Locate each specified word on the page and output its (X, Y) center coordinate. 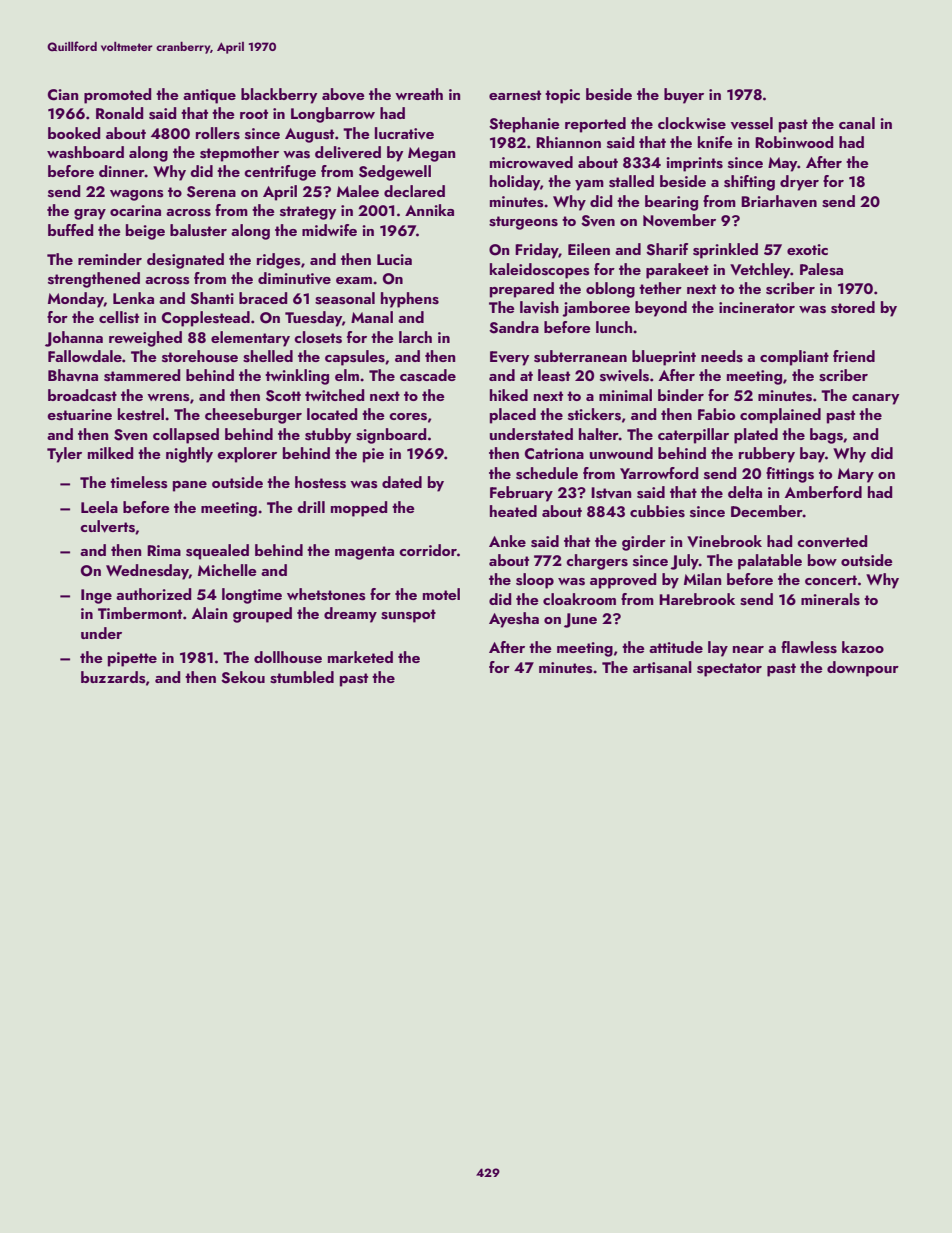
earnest (515, 95)
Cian (63, 95)
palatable (770, 562)
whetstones (326, 594)
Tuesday (313, 319)
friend (854, 356)
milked (111, 453)
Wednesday (147, 572)
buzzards (113, 677)
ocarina (135, 210)
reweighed (145, 339)
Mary (856, 475)
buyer (684, 96)
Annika (429, 210)
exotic (807, 249)
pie (373, 455)
